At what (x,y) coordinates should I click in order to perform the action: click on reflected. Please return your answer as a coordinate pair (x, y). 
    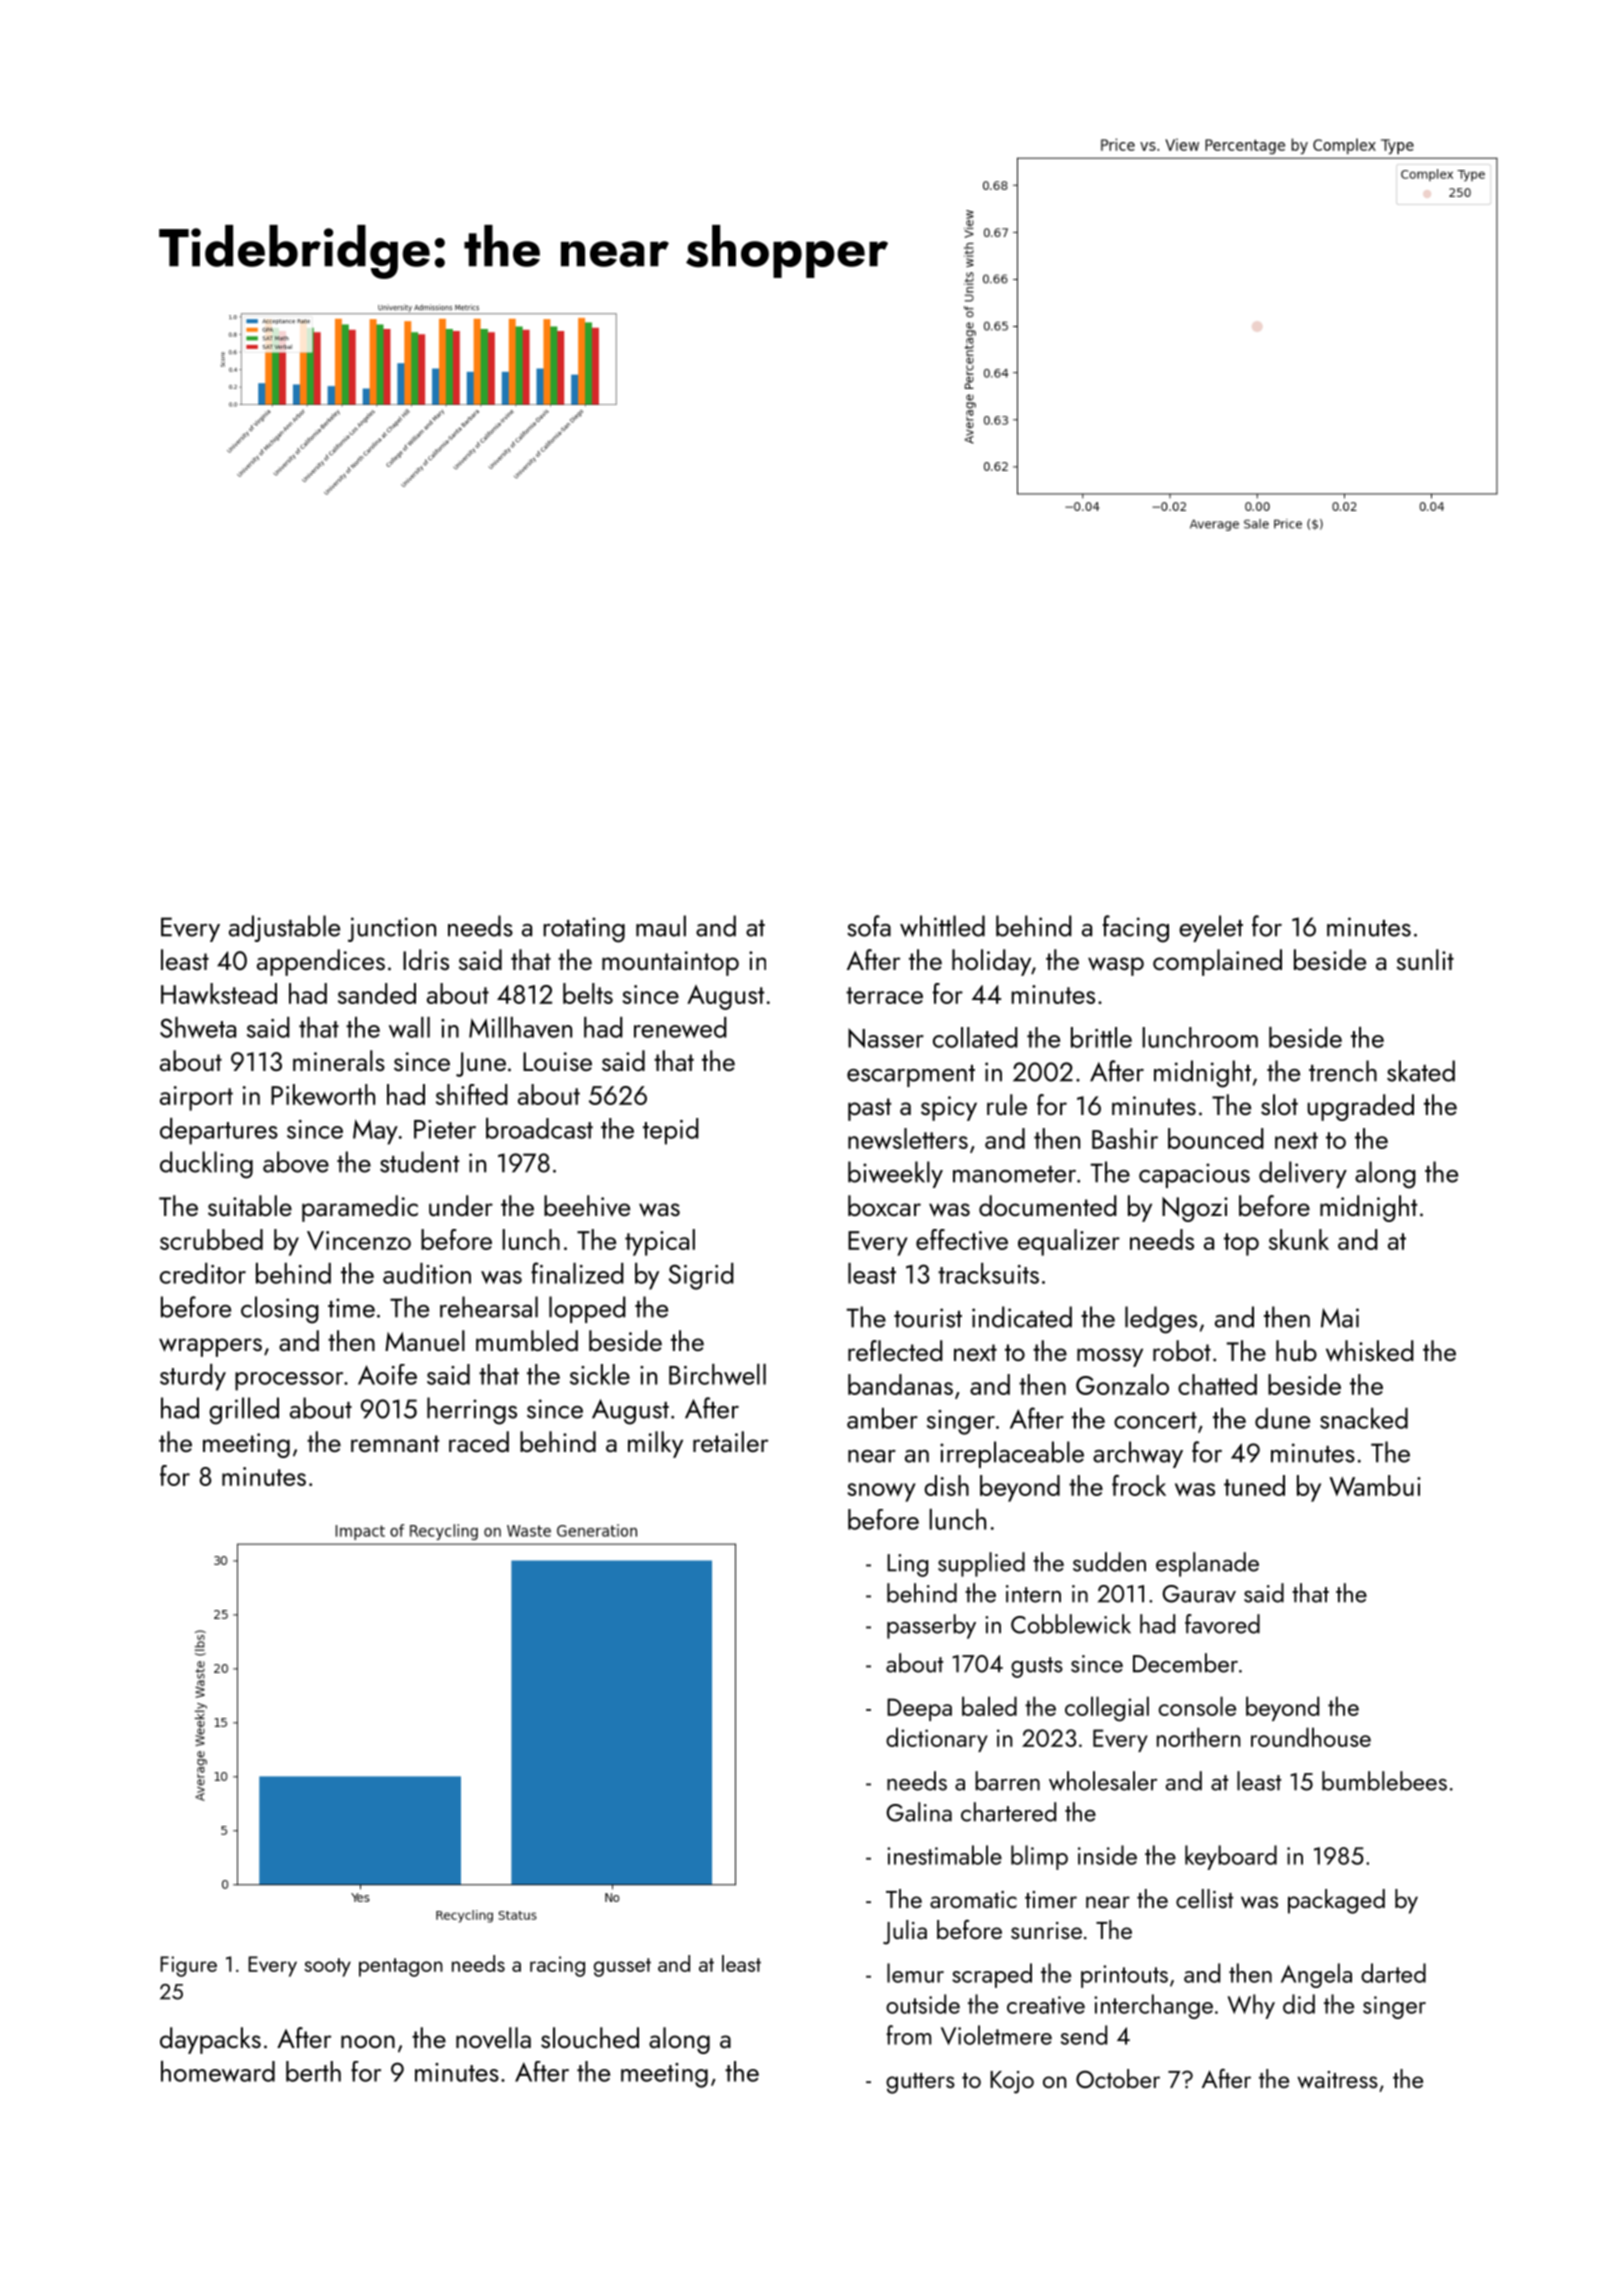
    Looking at the image, I should click on (895, 1350).
